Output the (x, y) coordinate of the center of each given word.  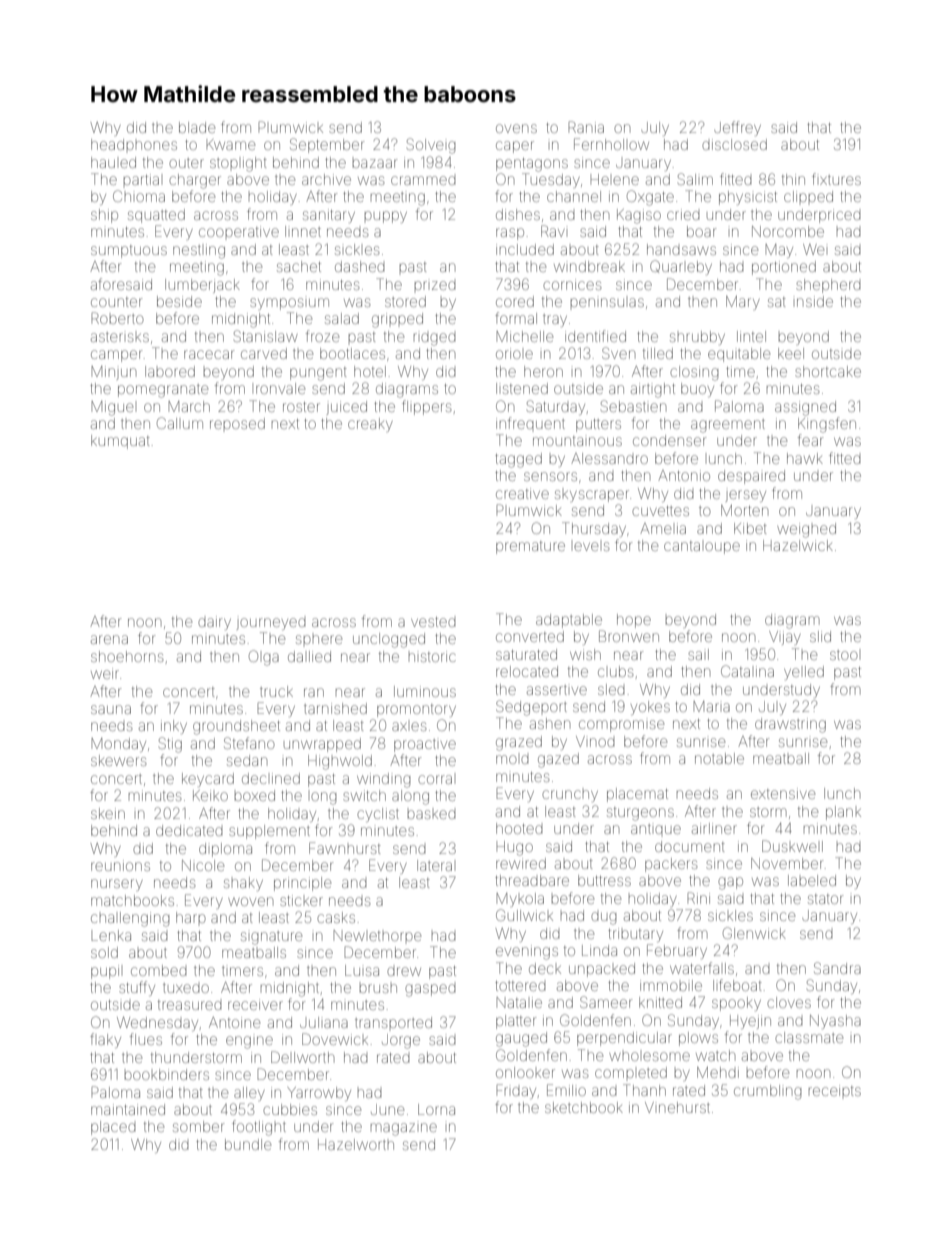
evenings (527, 952)
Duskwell (792, 846)
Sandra (837, 968)
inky (174, 727)
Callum (180, 423)
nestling (199, 251)
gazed (558, 760)
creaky (370, 425)
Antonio (684, 475)
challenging (130, 919)
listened (522, 388)
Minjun (113, 373)
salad (342, 318)
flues (146, 1039)
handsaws (681, 249)
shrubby (697, 338)
